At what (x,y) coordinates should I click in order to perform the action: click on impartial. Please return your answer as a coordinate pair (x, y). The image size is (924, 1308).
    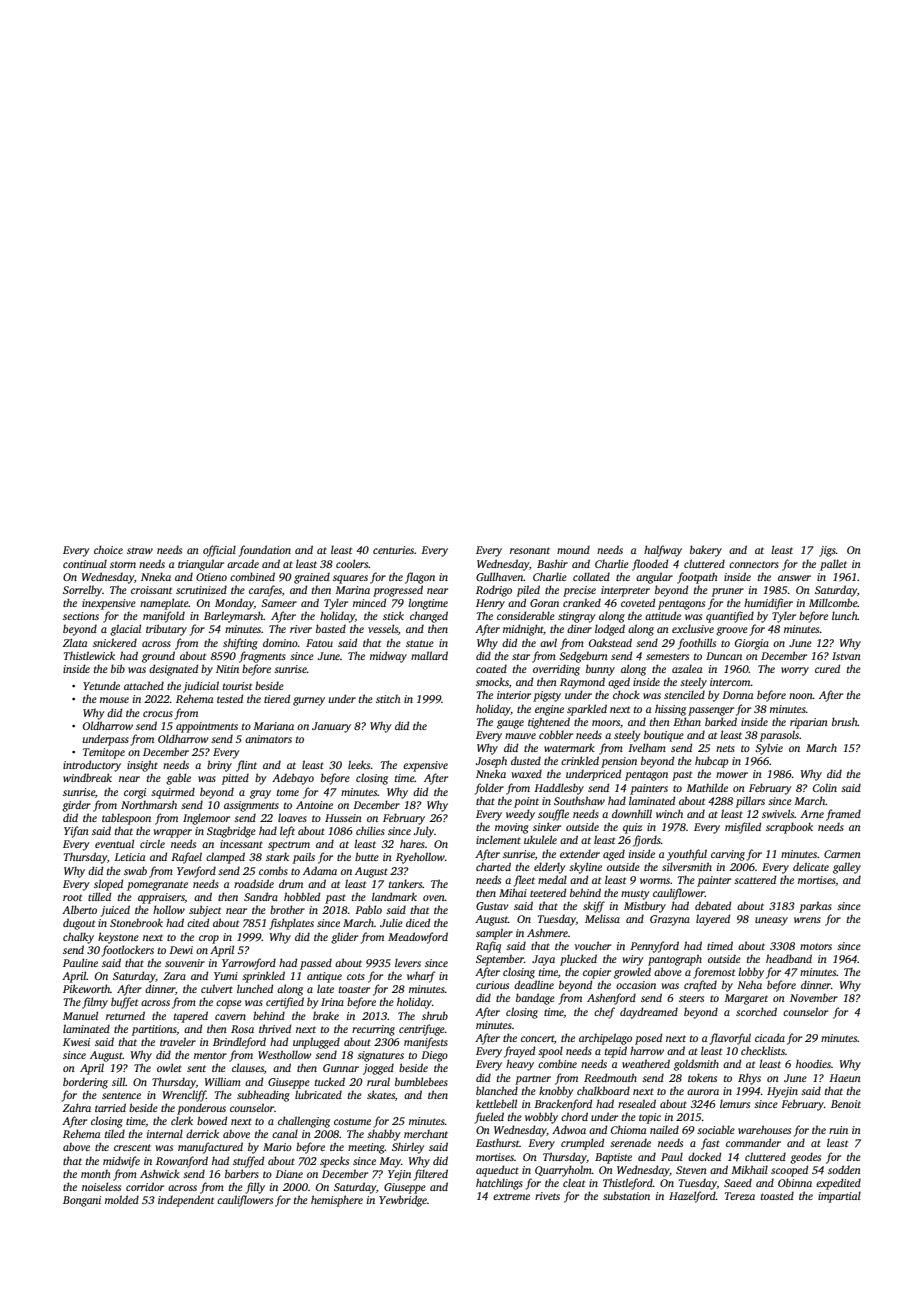
    Looking at the image, I should click on (839, 1197).
